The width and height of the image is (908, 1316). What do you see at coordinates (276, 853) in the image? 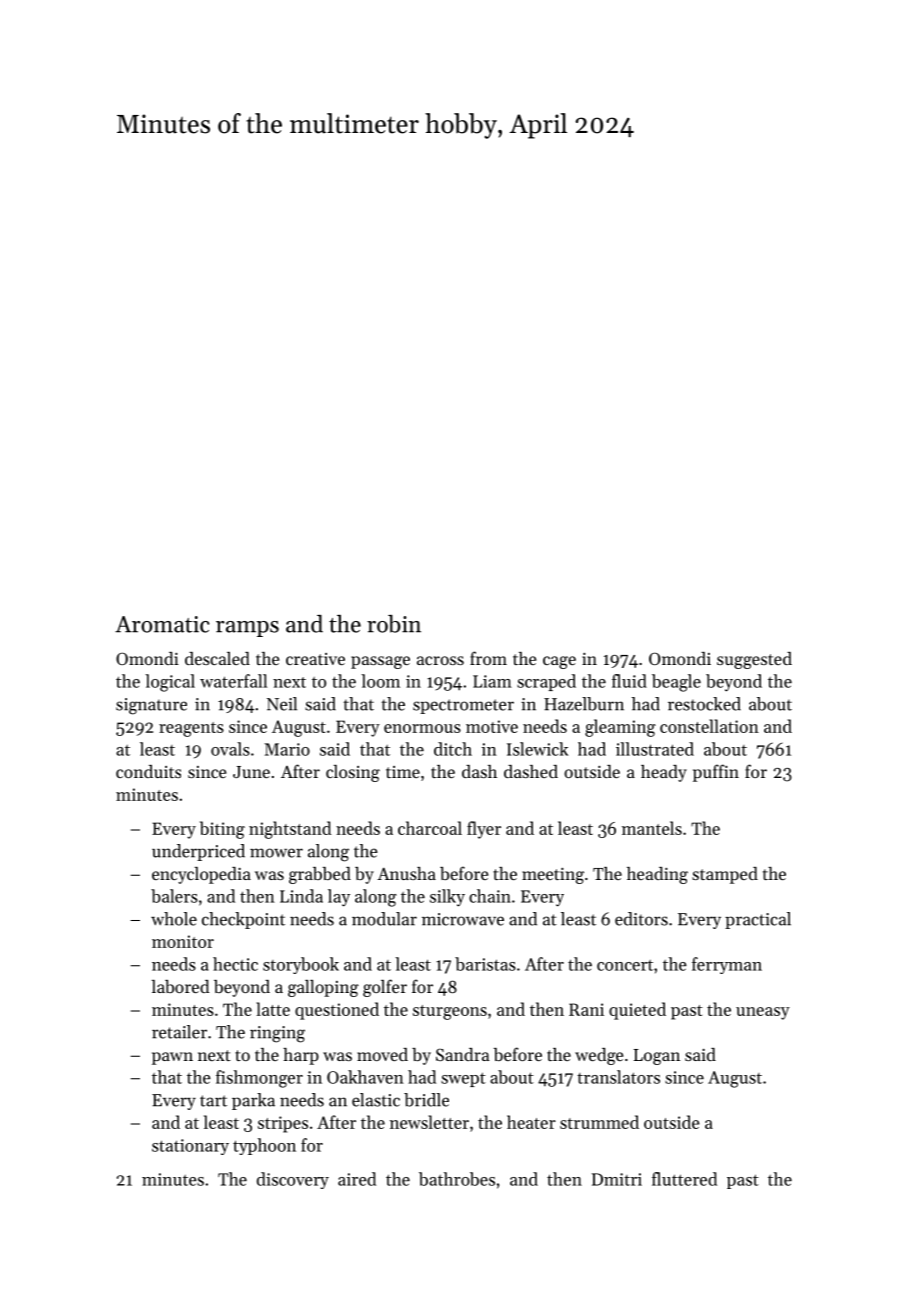
I see `mower` at bounding box center [276, 853].
